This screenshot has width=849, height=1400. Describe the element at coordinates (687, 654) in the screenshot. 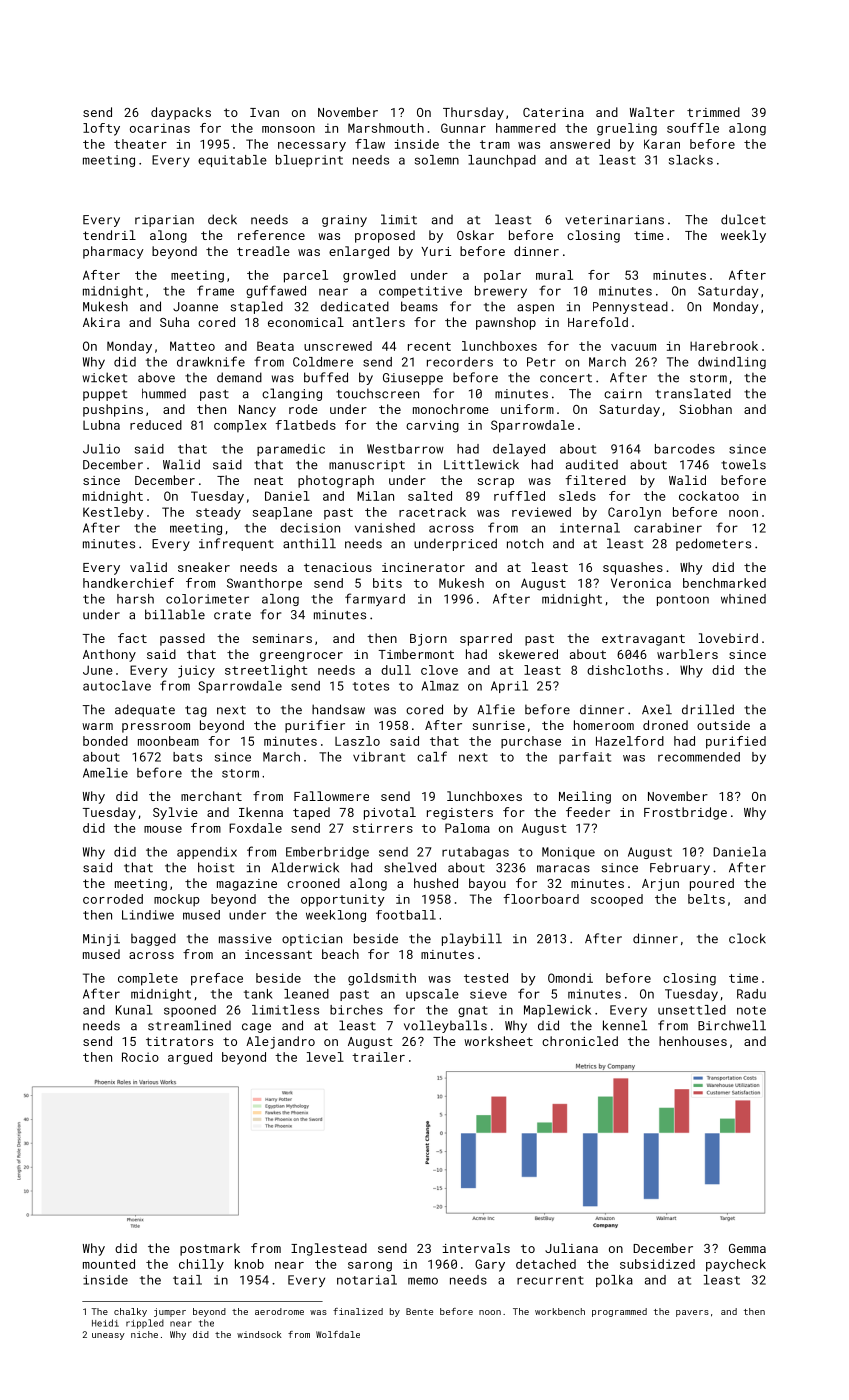

I see `warblers` at that location.
